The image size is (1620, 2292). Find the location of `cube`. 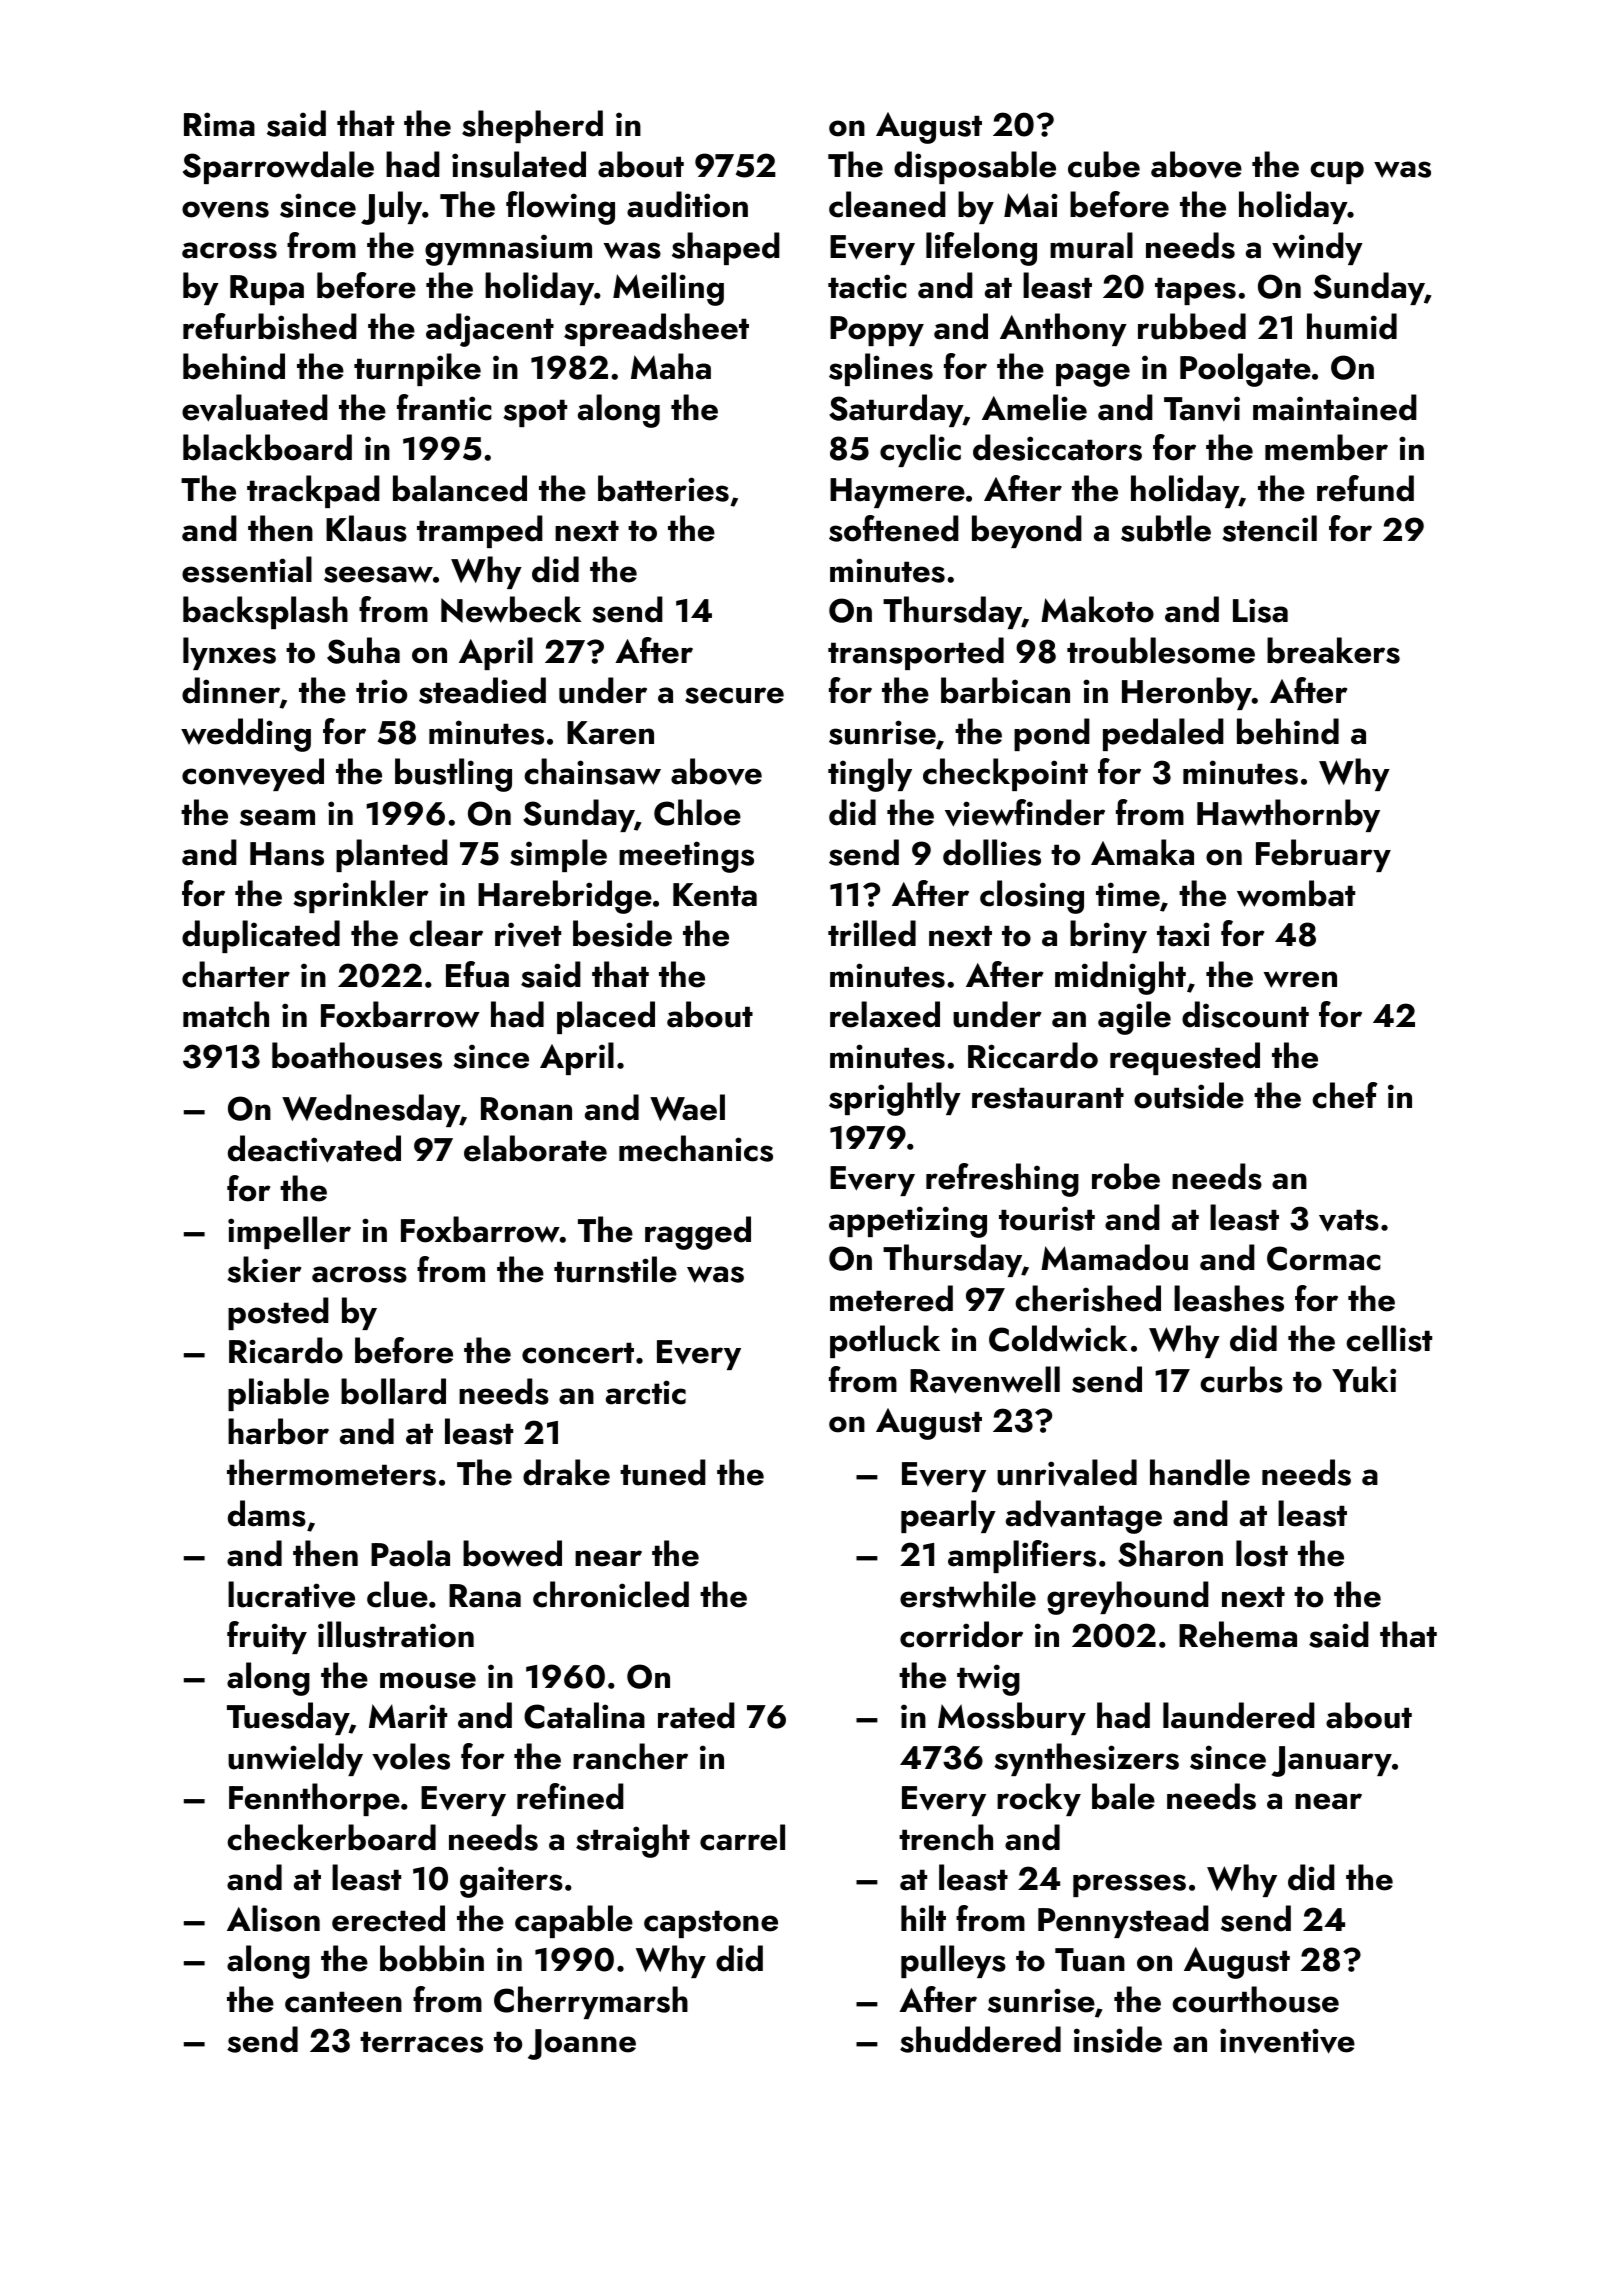

cube is located at coordinates (1104, 164).
